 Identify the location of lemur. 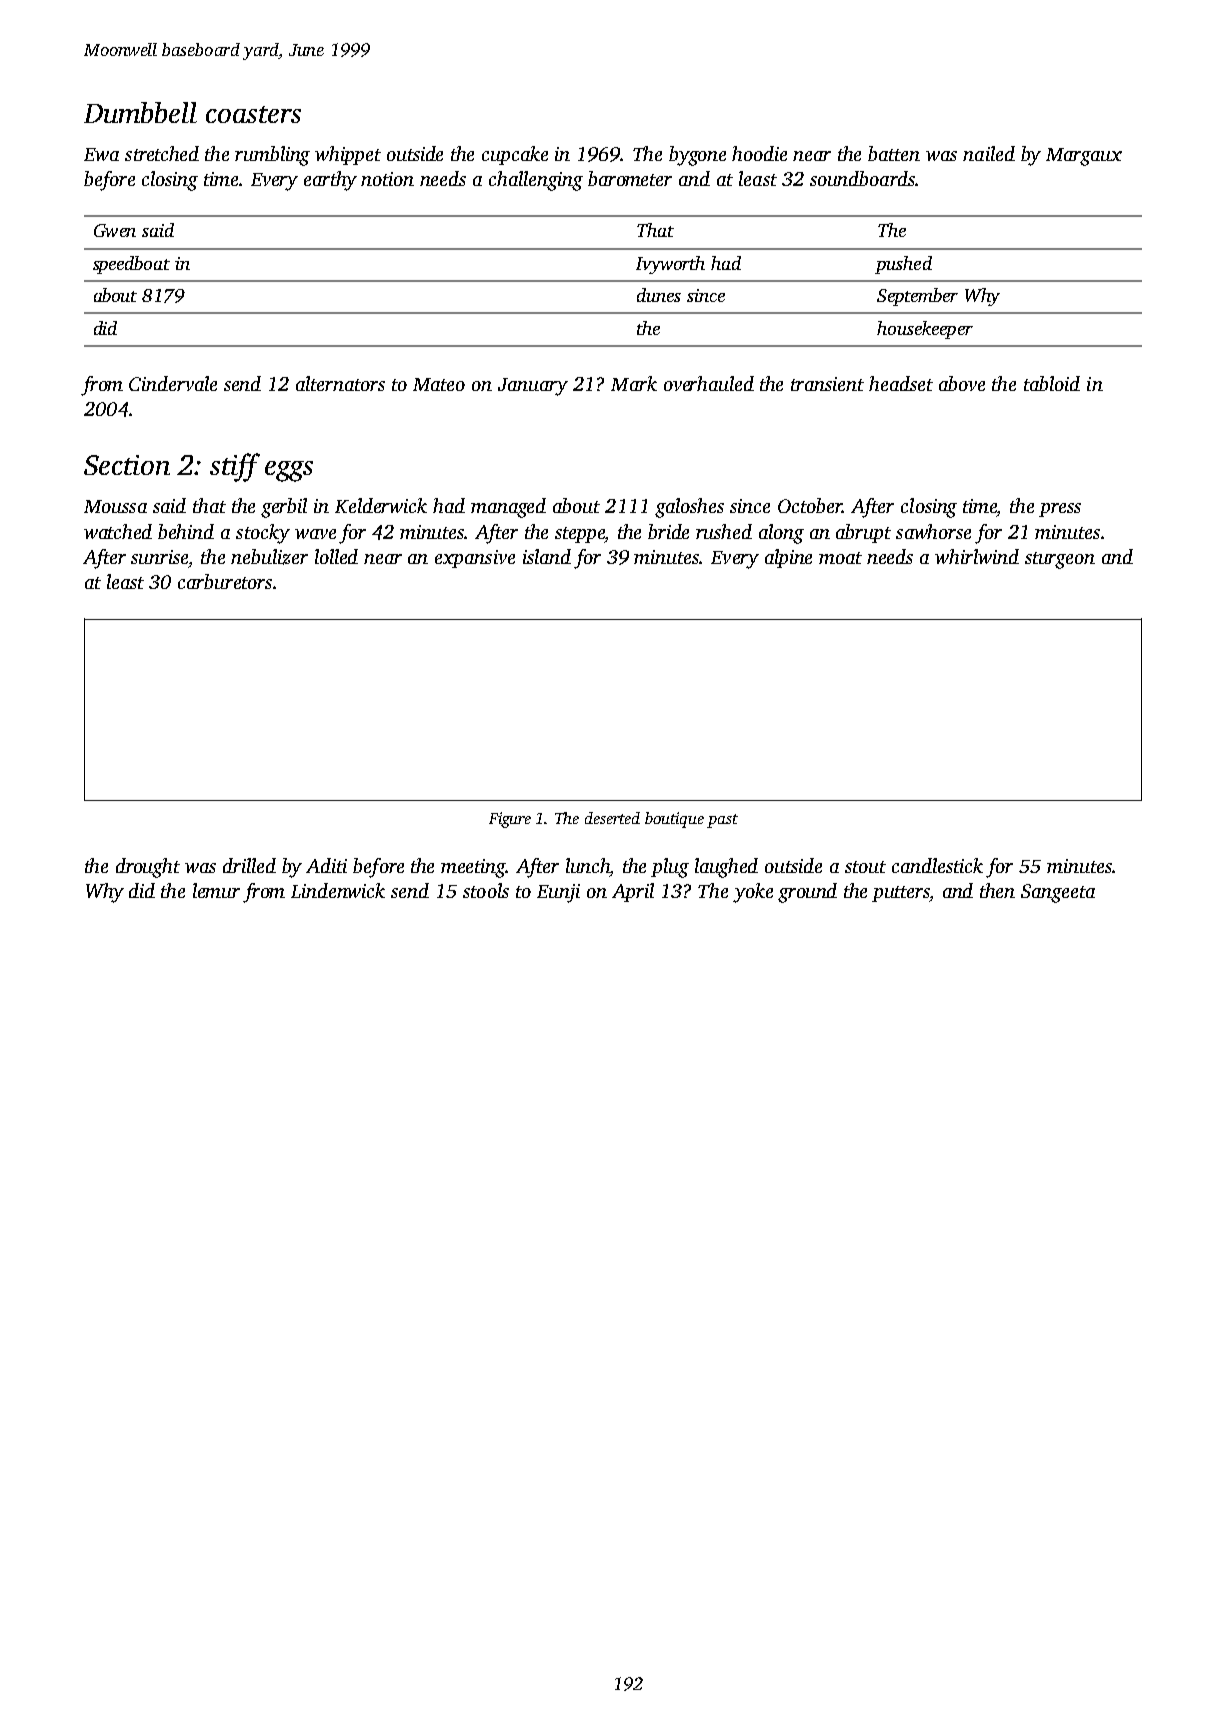
(216, 890).
